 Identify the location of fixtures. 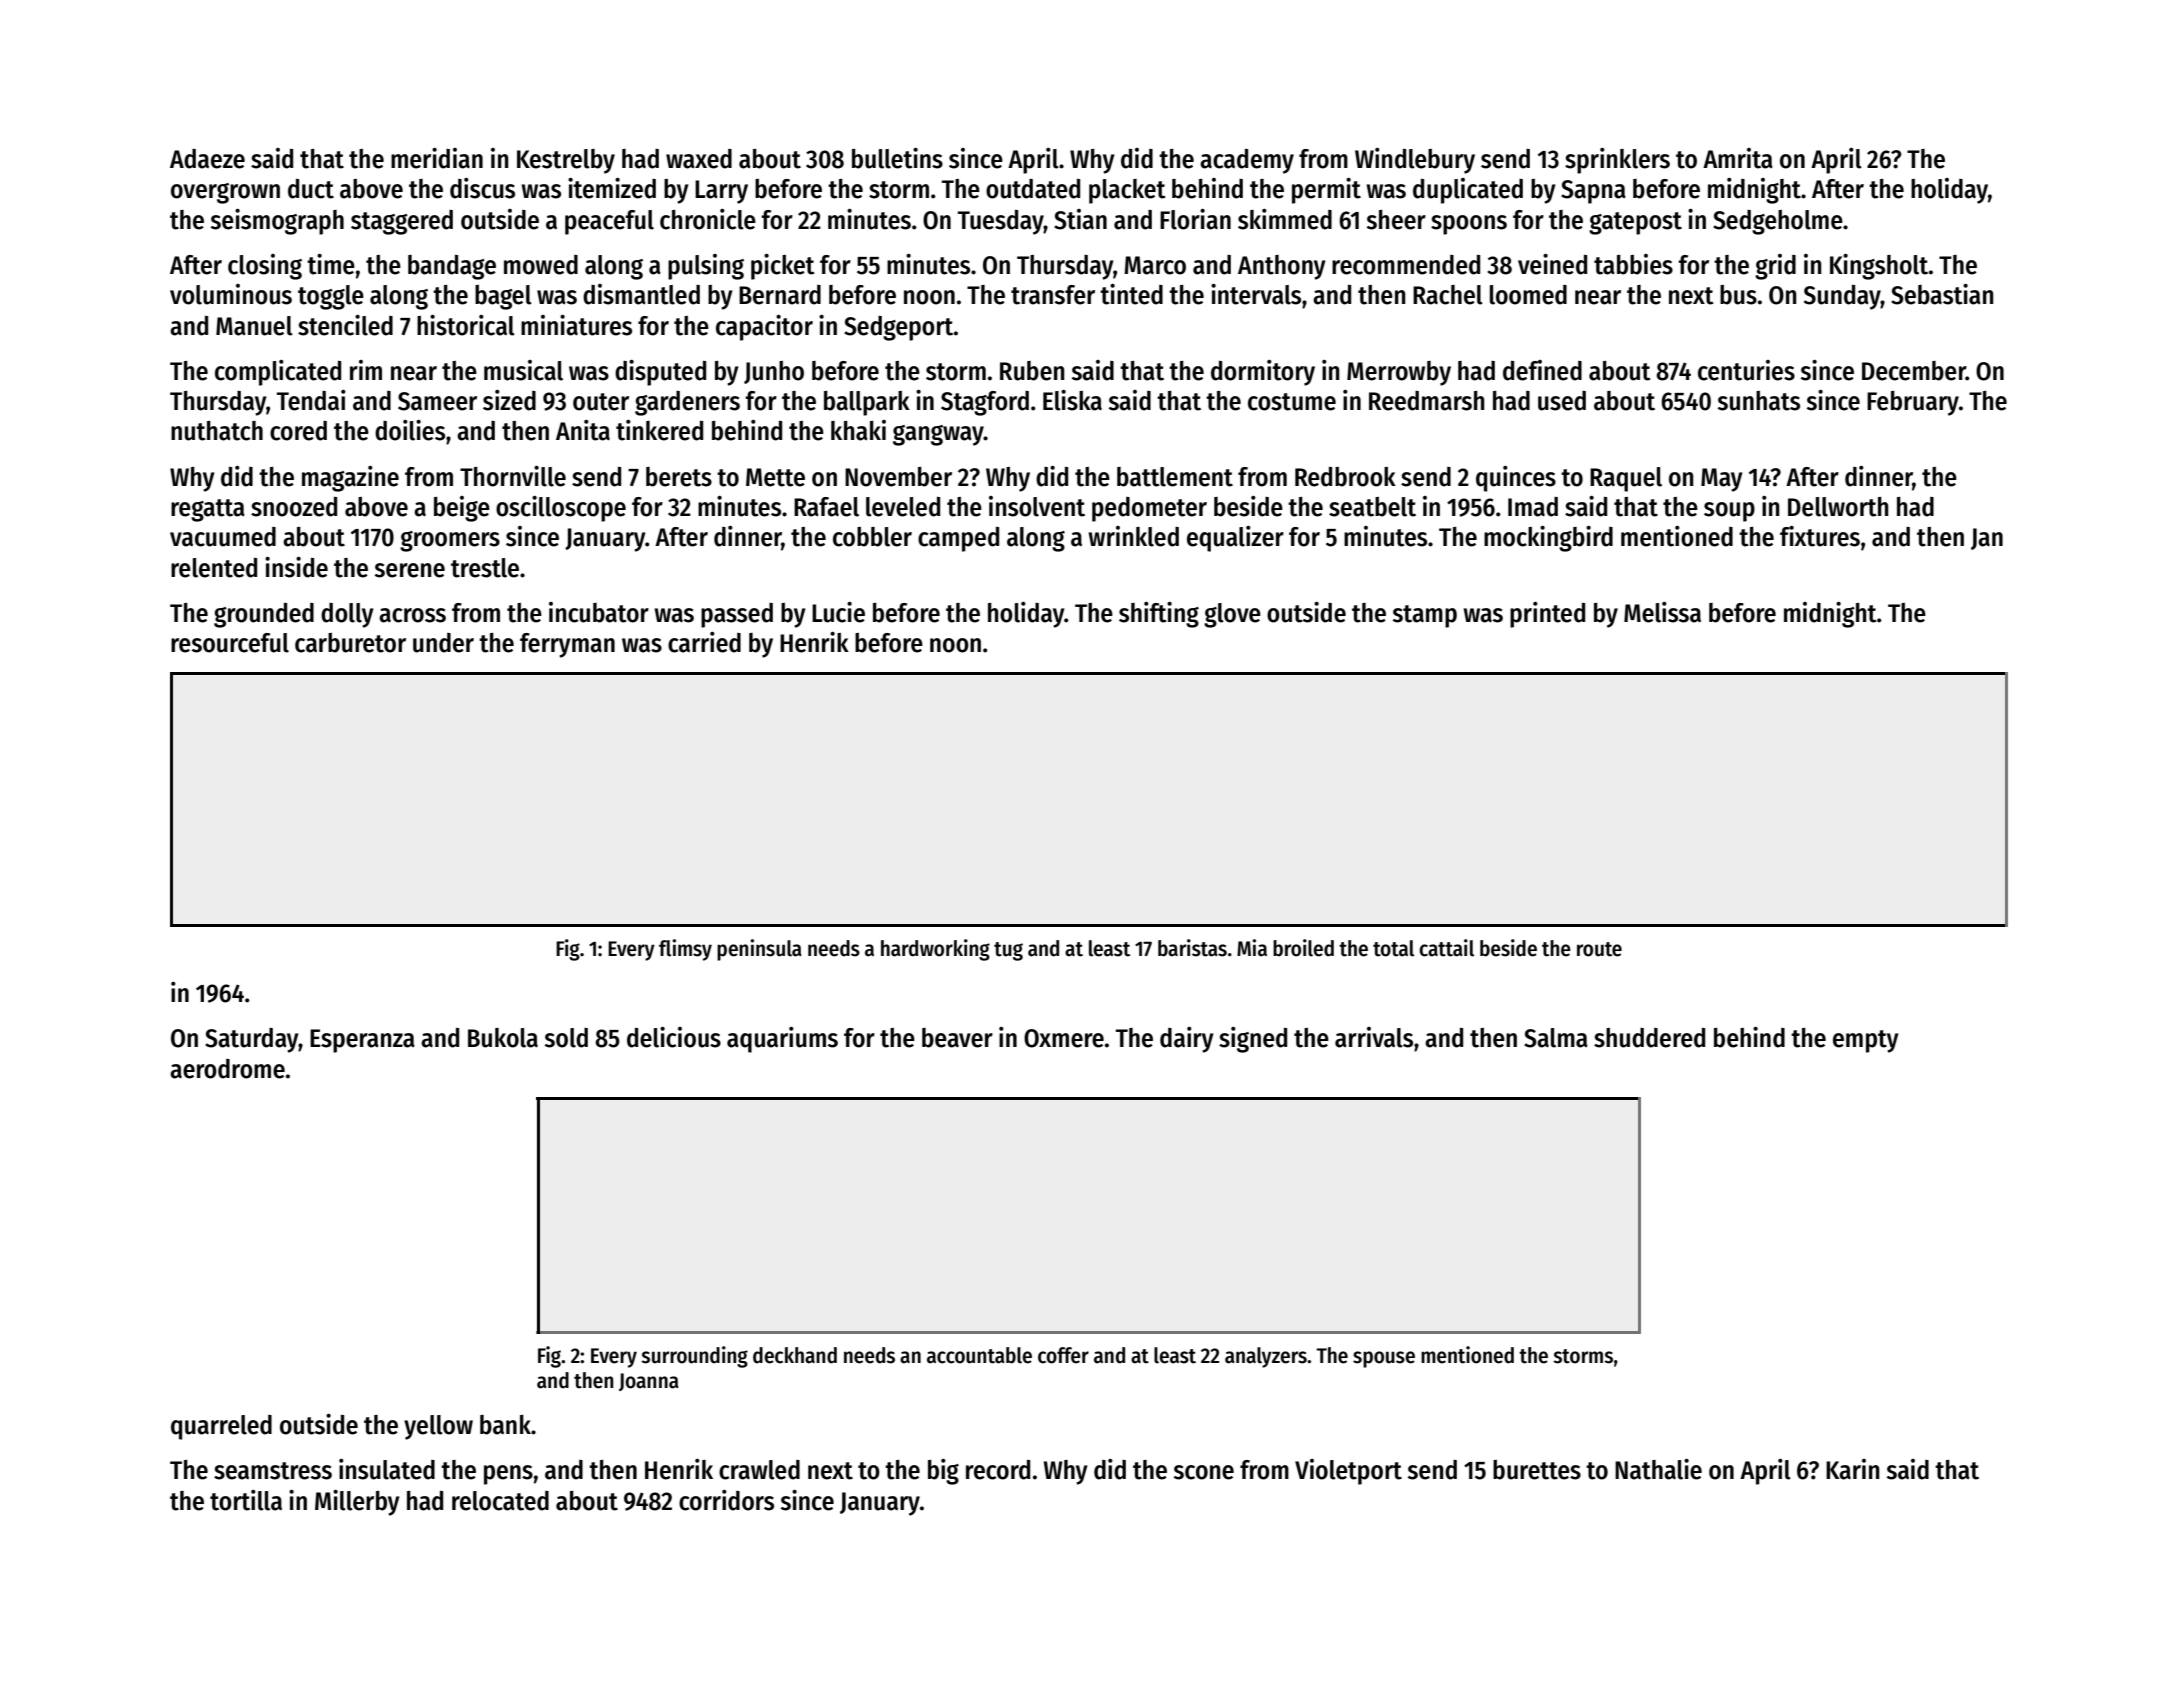
(1820, 536).
